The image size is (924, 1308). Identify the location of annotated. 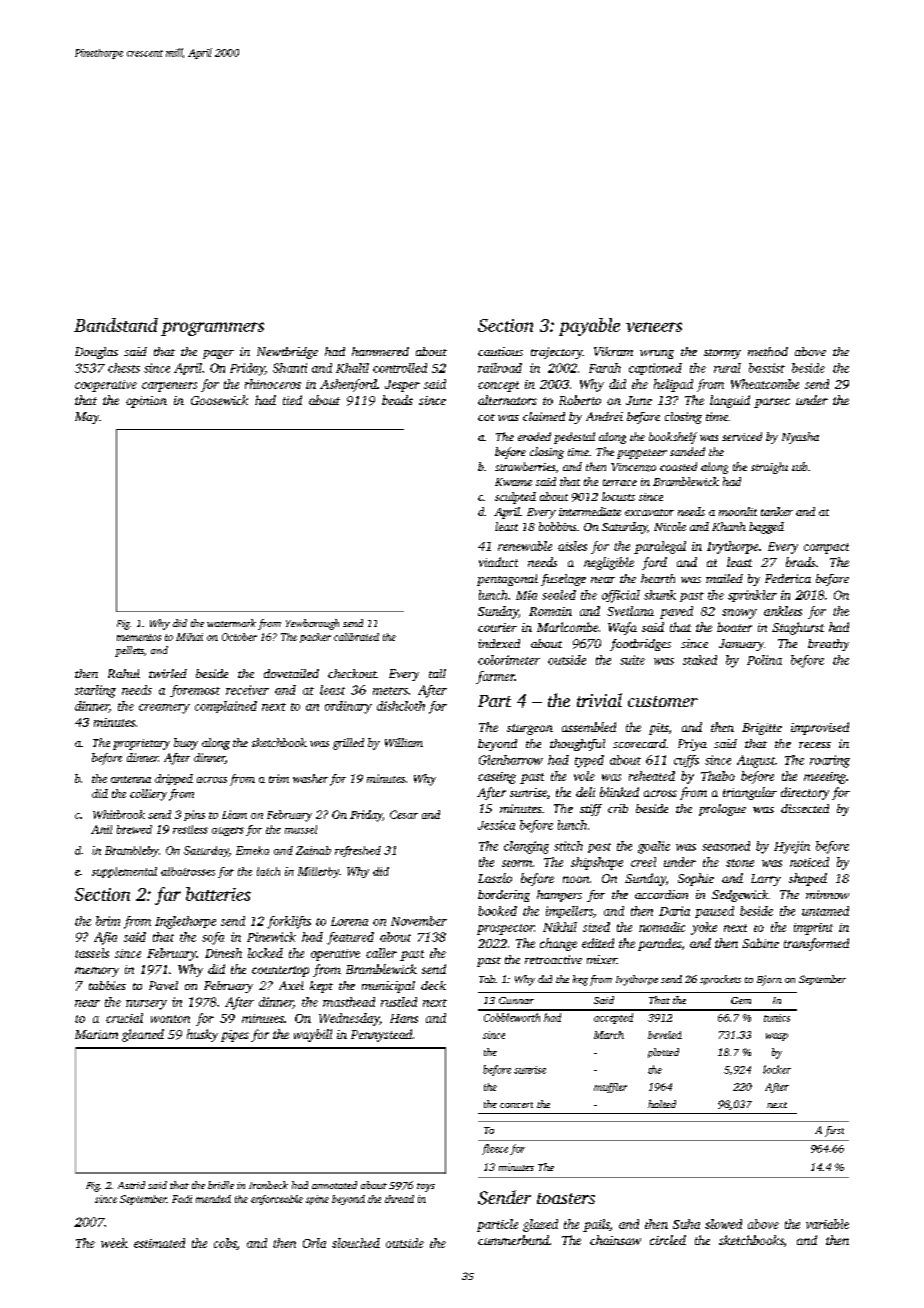
(334, 1185).
